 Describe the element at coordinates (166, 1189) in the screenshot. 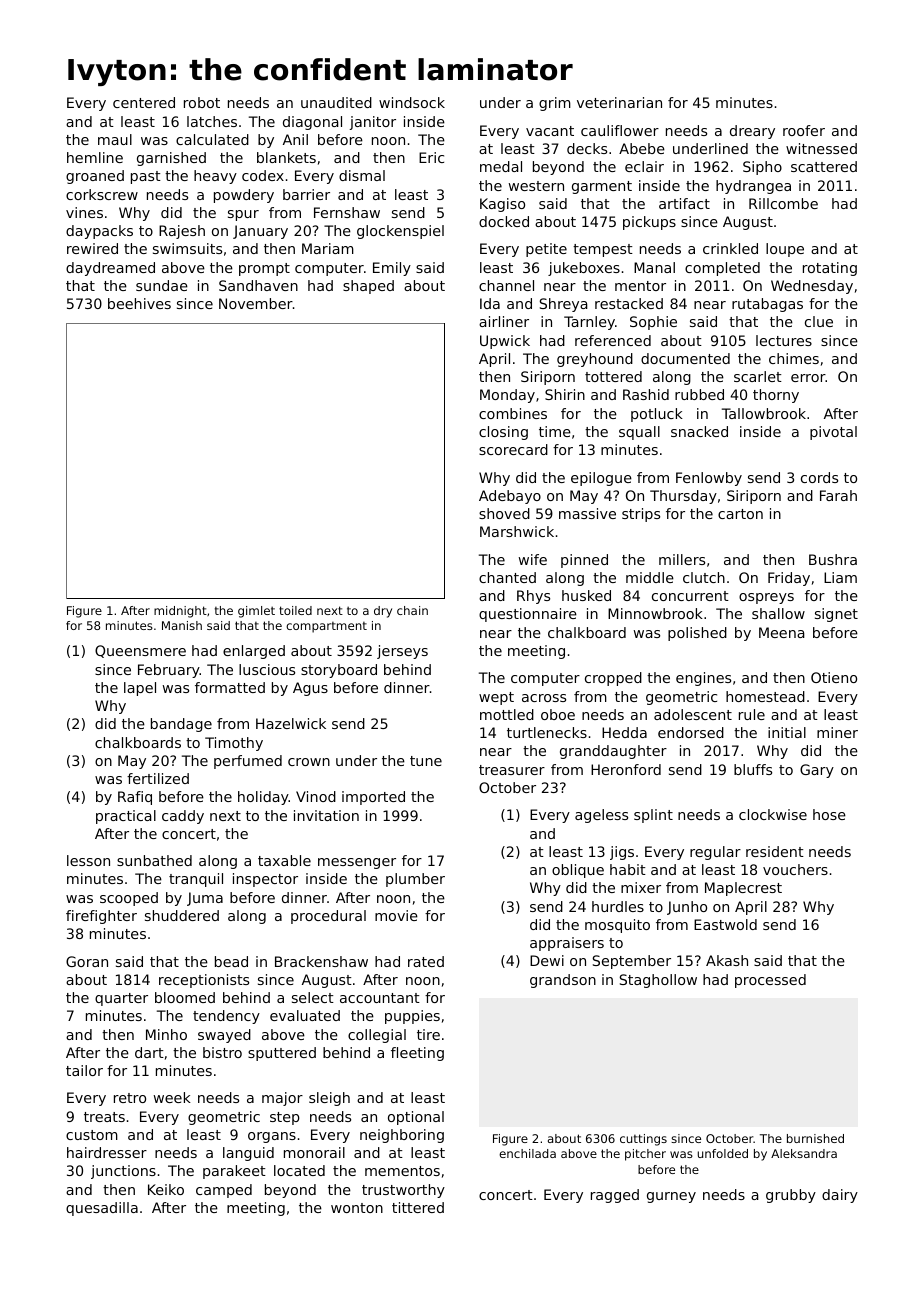

I see `Keiko` at that location.
